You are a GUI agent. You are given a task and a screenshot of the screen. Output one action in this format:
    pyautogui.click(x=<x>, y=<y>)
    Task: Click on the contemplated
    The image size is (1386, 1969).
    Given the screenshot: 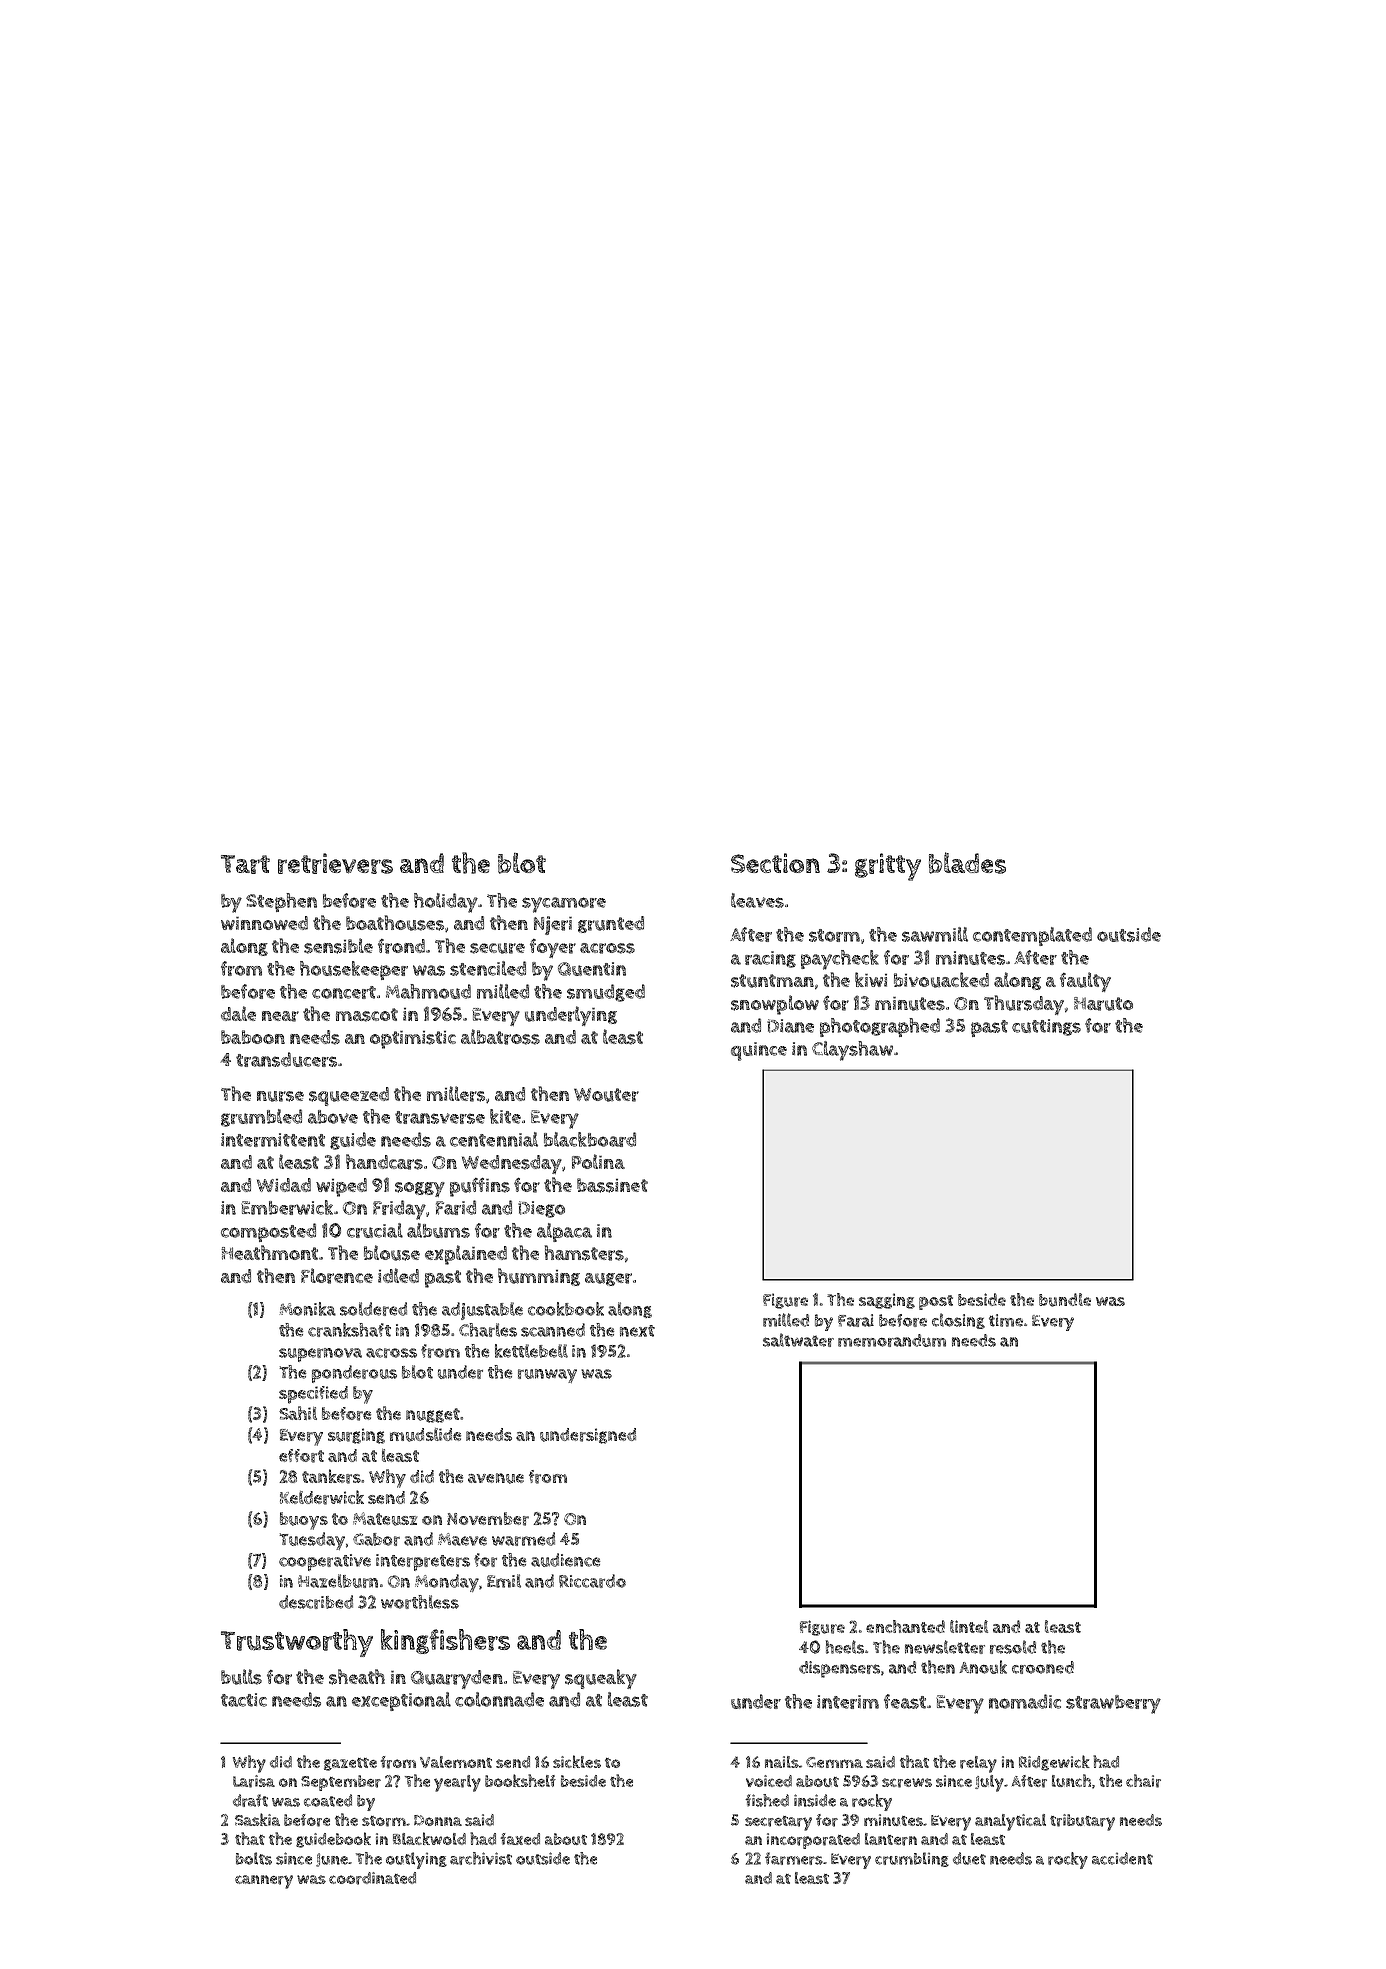 What is the action you would take?
    pyautogui.click(x=1032, y=936)
